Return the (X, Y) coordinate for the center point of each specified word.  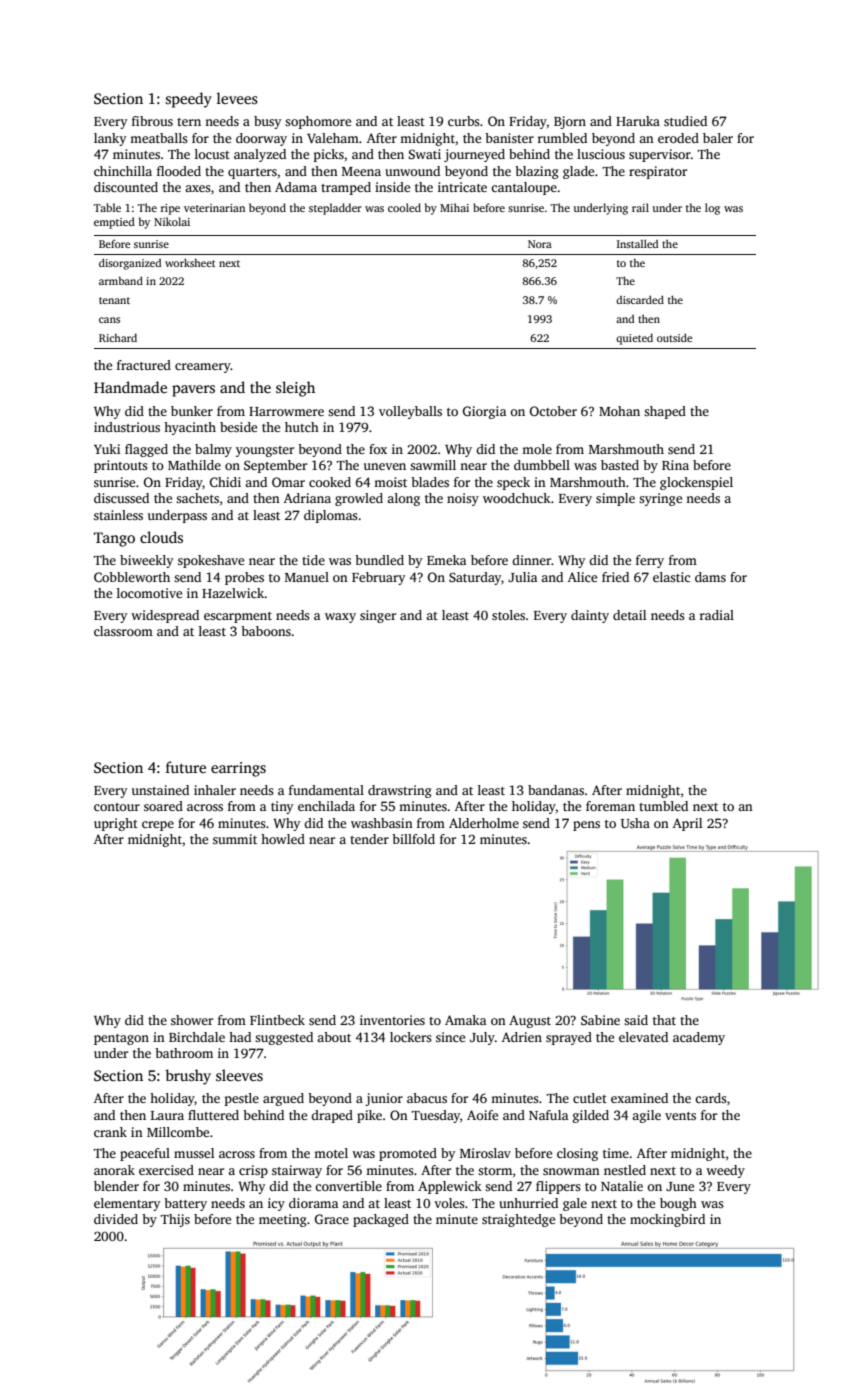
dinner (531, 560)
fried (615, 577)
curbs (464, 121)
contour (117, 807)
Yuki (107, 449)
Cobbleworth (132, 577)
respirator (658, 172)
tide (313, 560)
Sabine (600, 1020)
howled (283, 839)
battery (185, 1204)
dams (710, 577)
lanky (110, 139)
